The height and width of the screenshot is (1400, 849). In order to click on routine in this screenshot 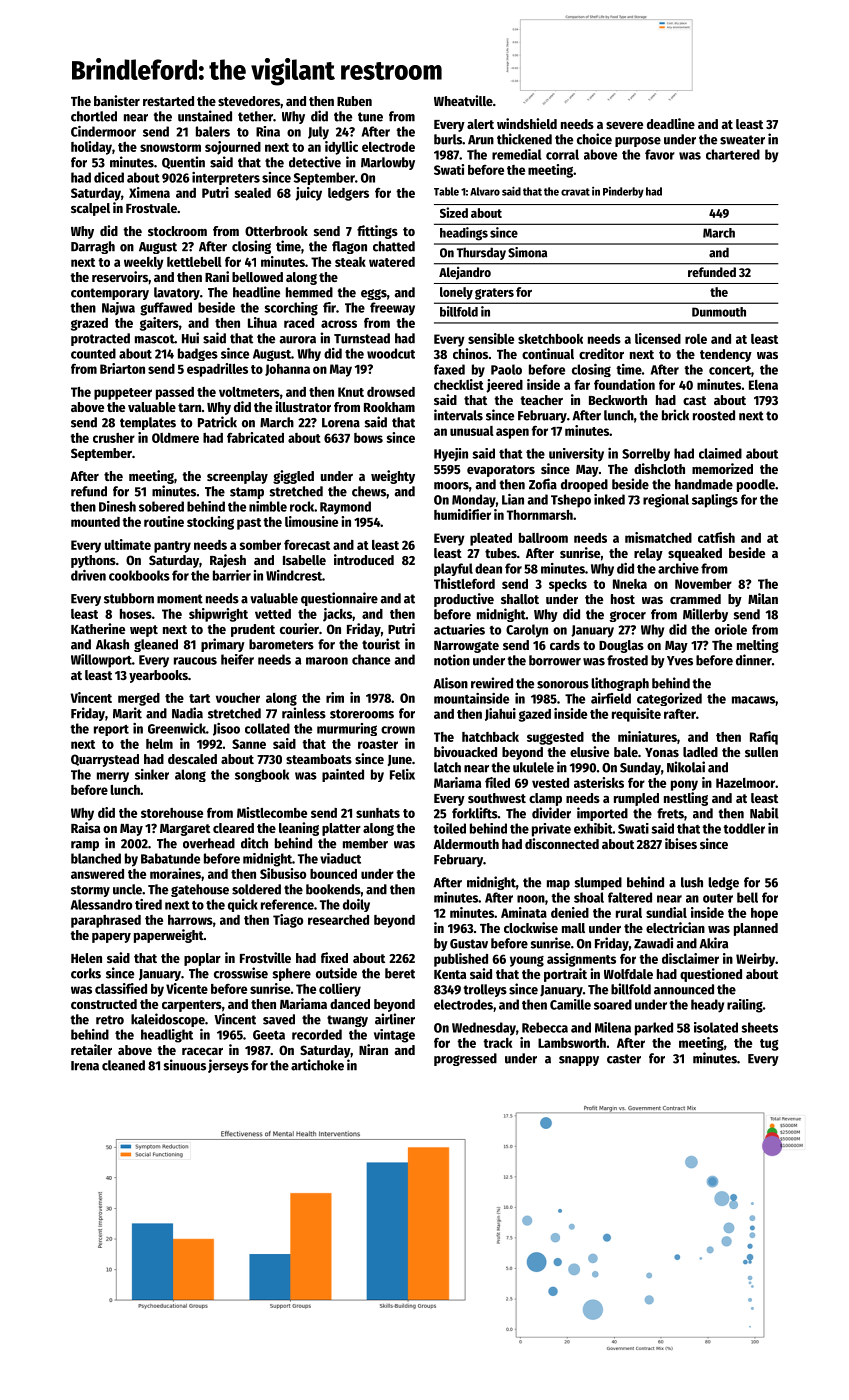, I will do `click(164, 521)`.
